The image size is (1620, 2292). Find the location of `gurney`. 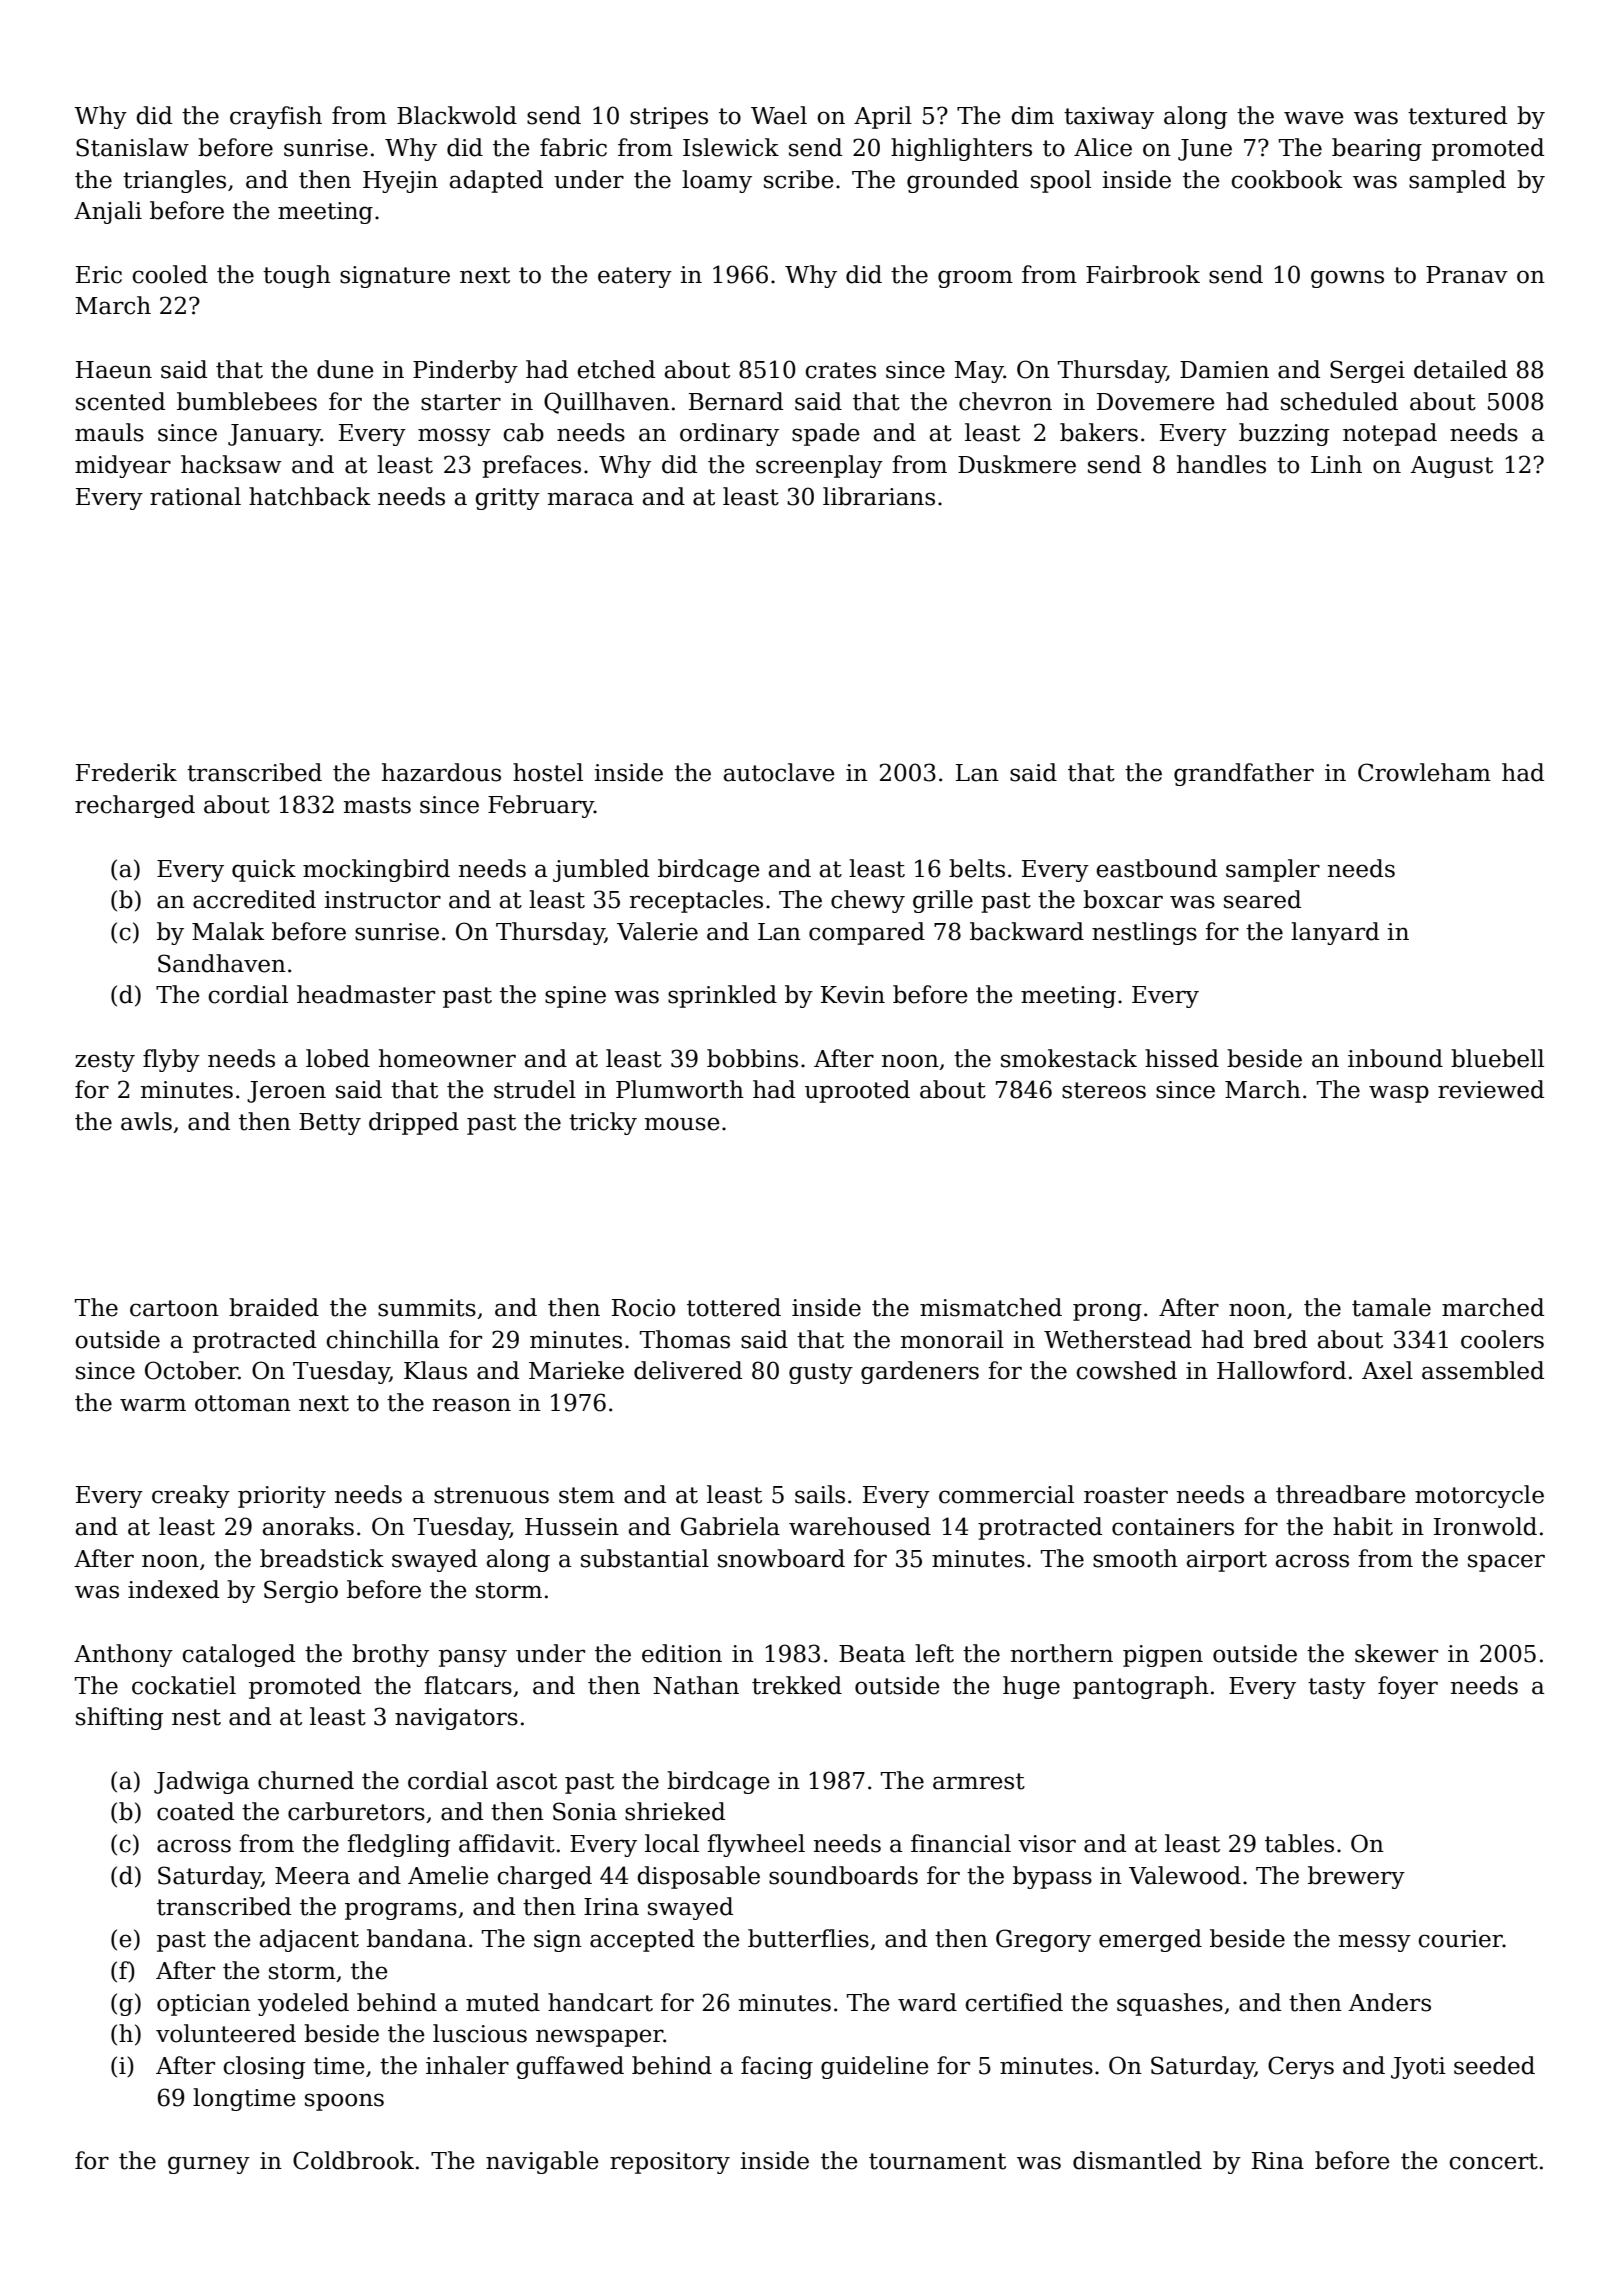

gurney is located at coordinates (209, 2165).
